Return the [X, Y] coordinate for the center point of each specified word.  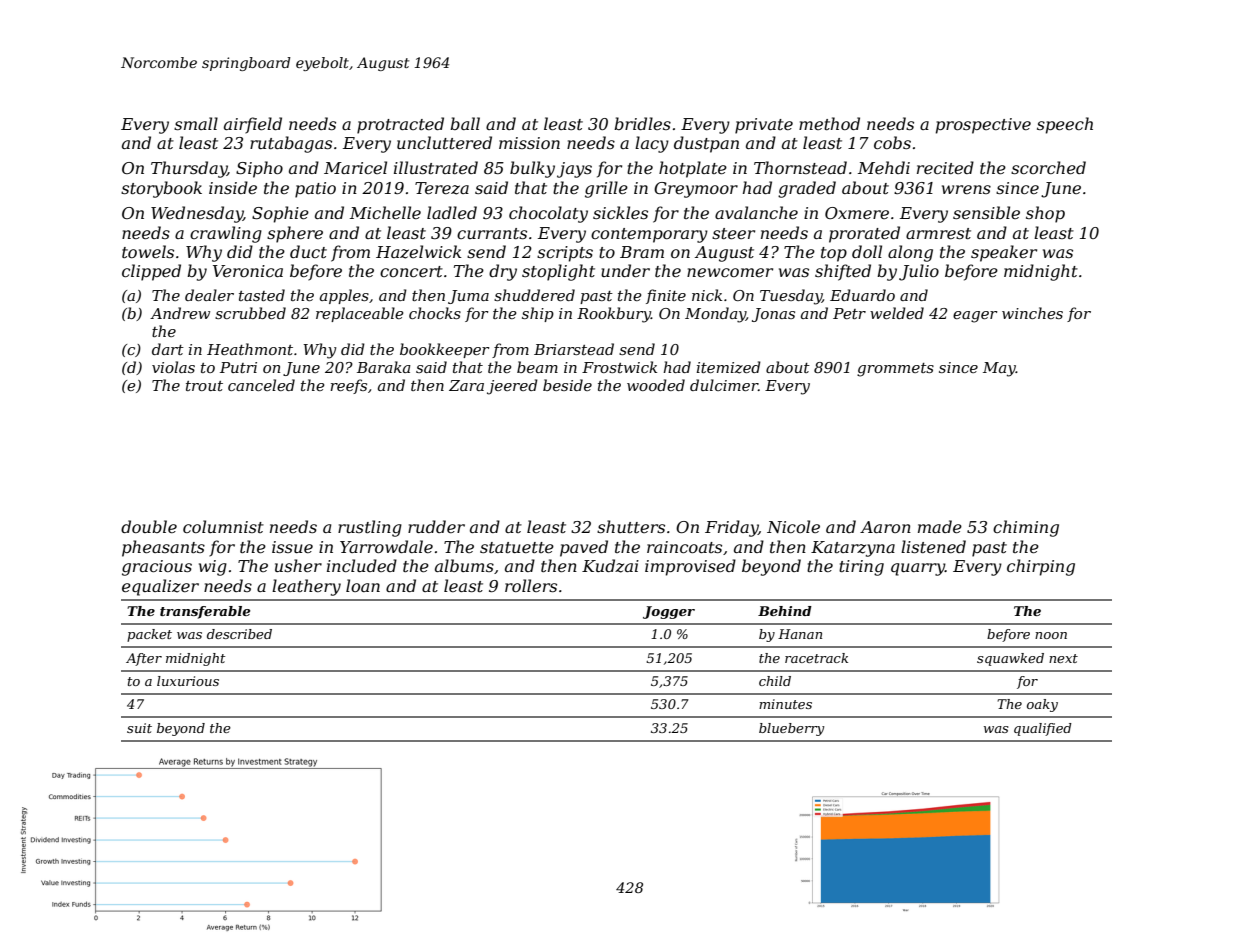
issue [292, 547]
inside [233, 187]
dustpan [706, 144]
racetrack [816, 658]
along [910, 253]
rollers [531, 585]
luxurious [188, 681]
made [940, 526]
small [196, 123]
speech [1065, 125]
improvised [690, 567]
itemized [729, 367]
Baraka [384, 367]
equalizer [160, 587]
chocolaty [548, 214]
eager [975, 317]
